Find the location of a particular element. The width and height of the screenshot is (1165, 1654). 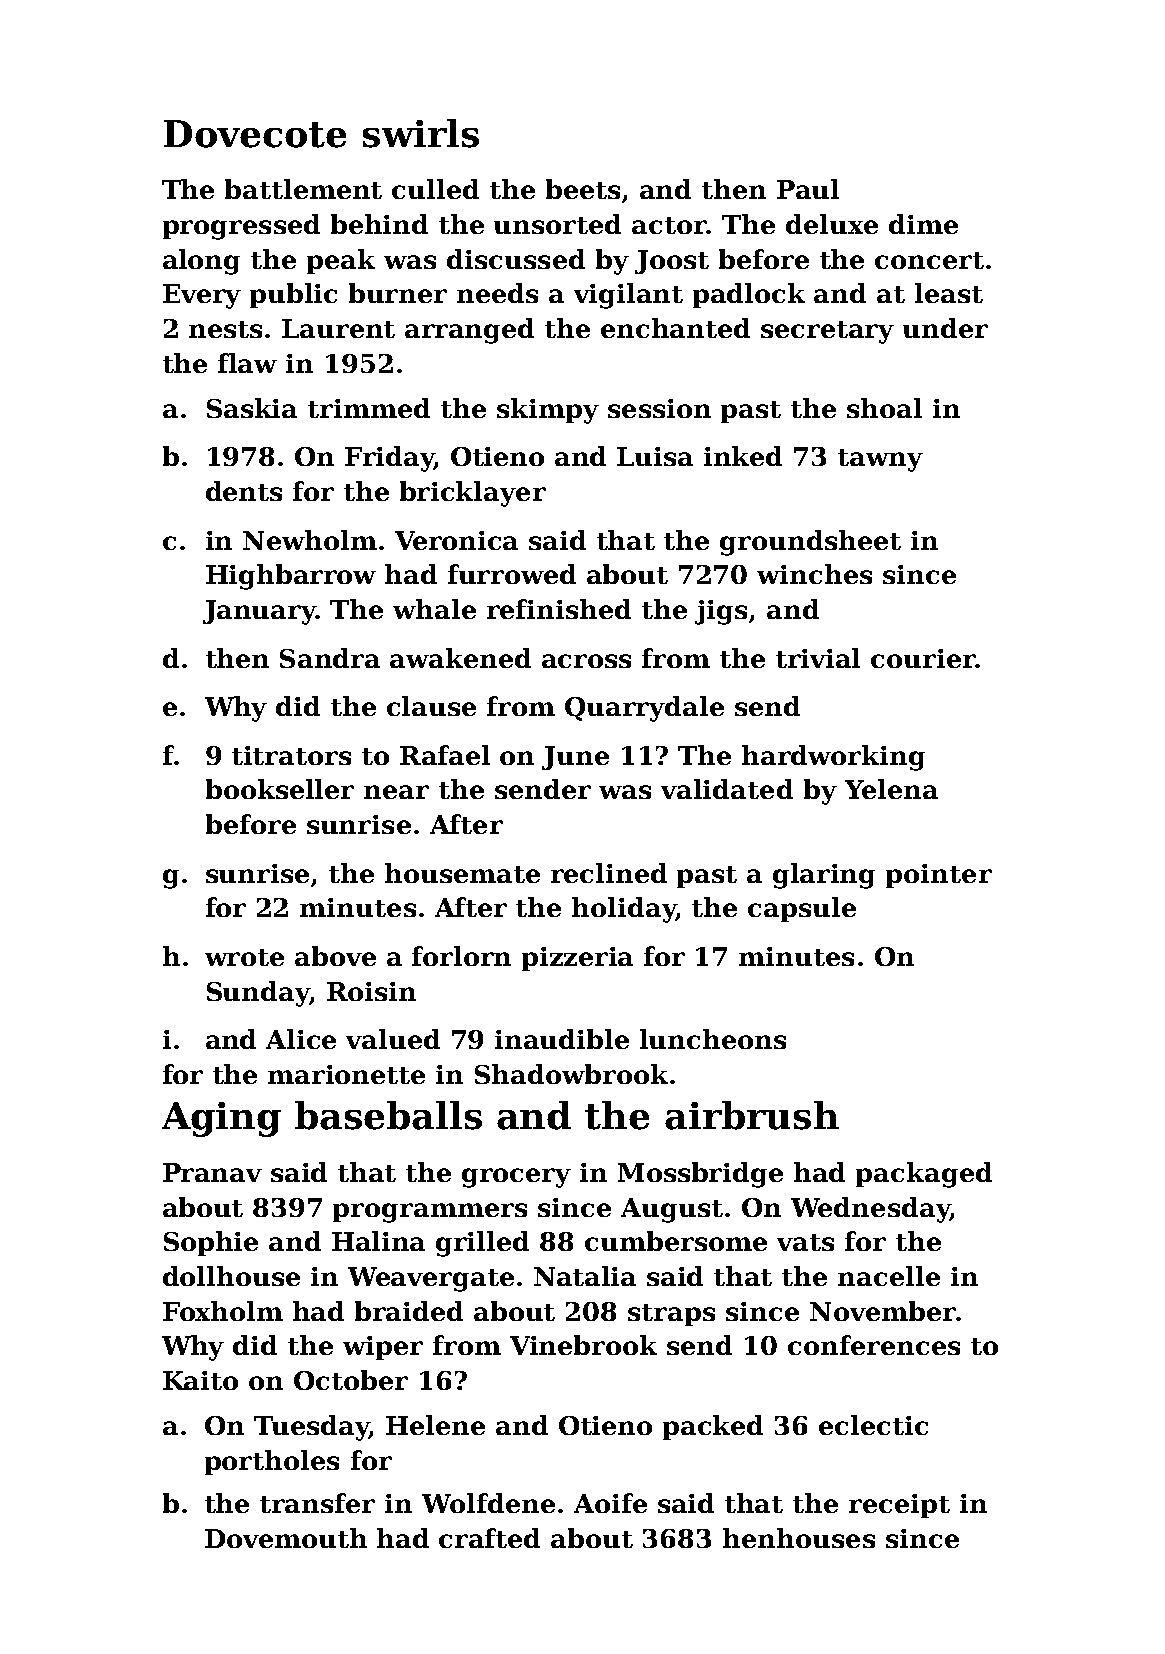

Dovemouth is located at coordinates (286, 1538).
